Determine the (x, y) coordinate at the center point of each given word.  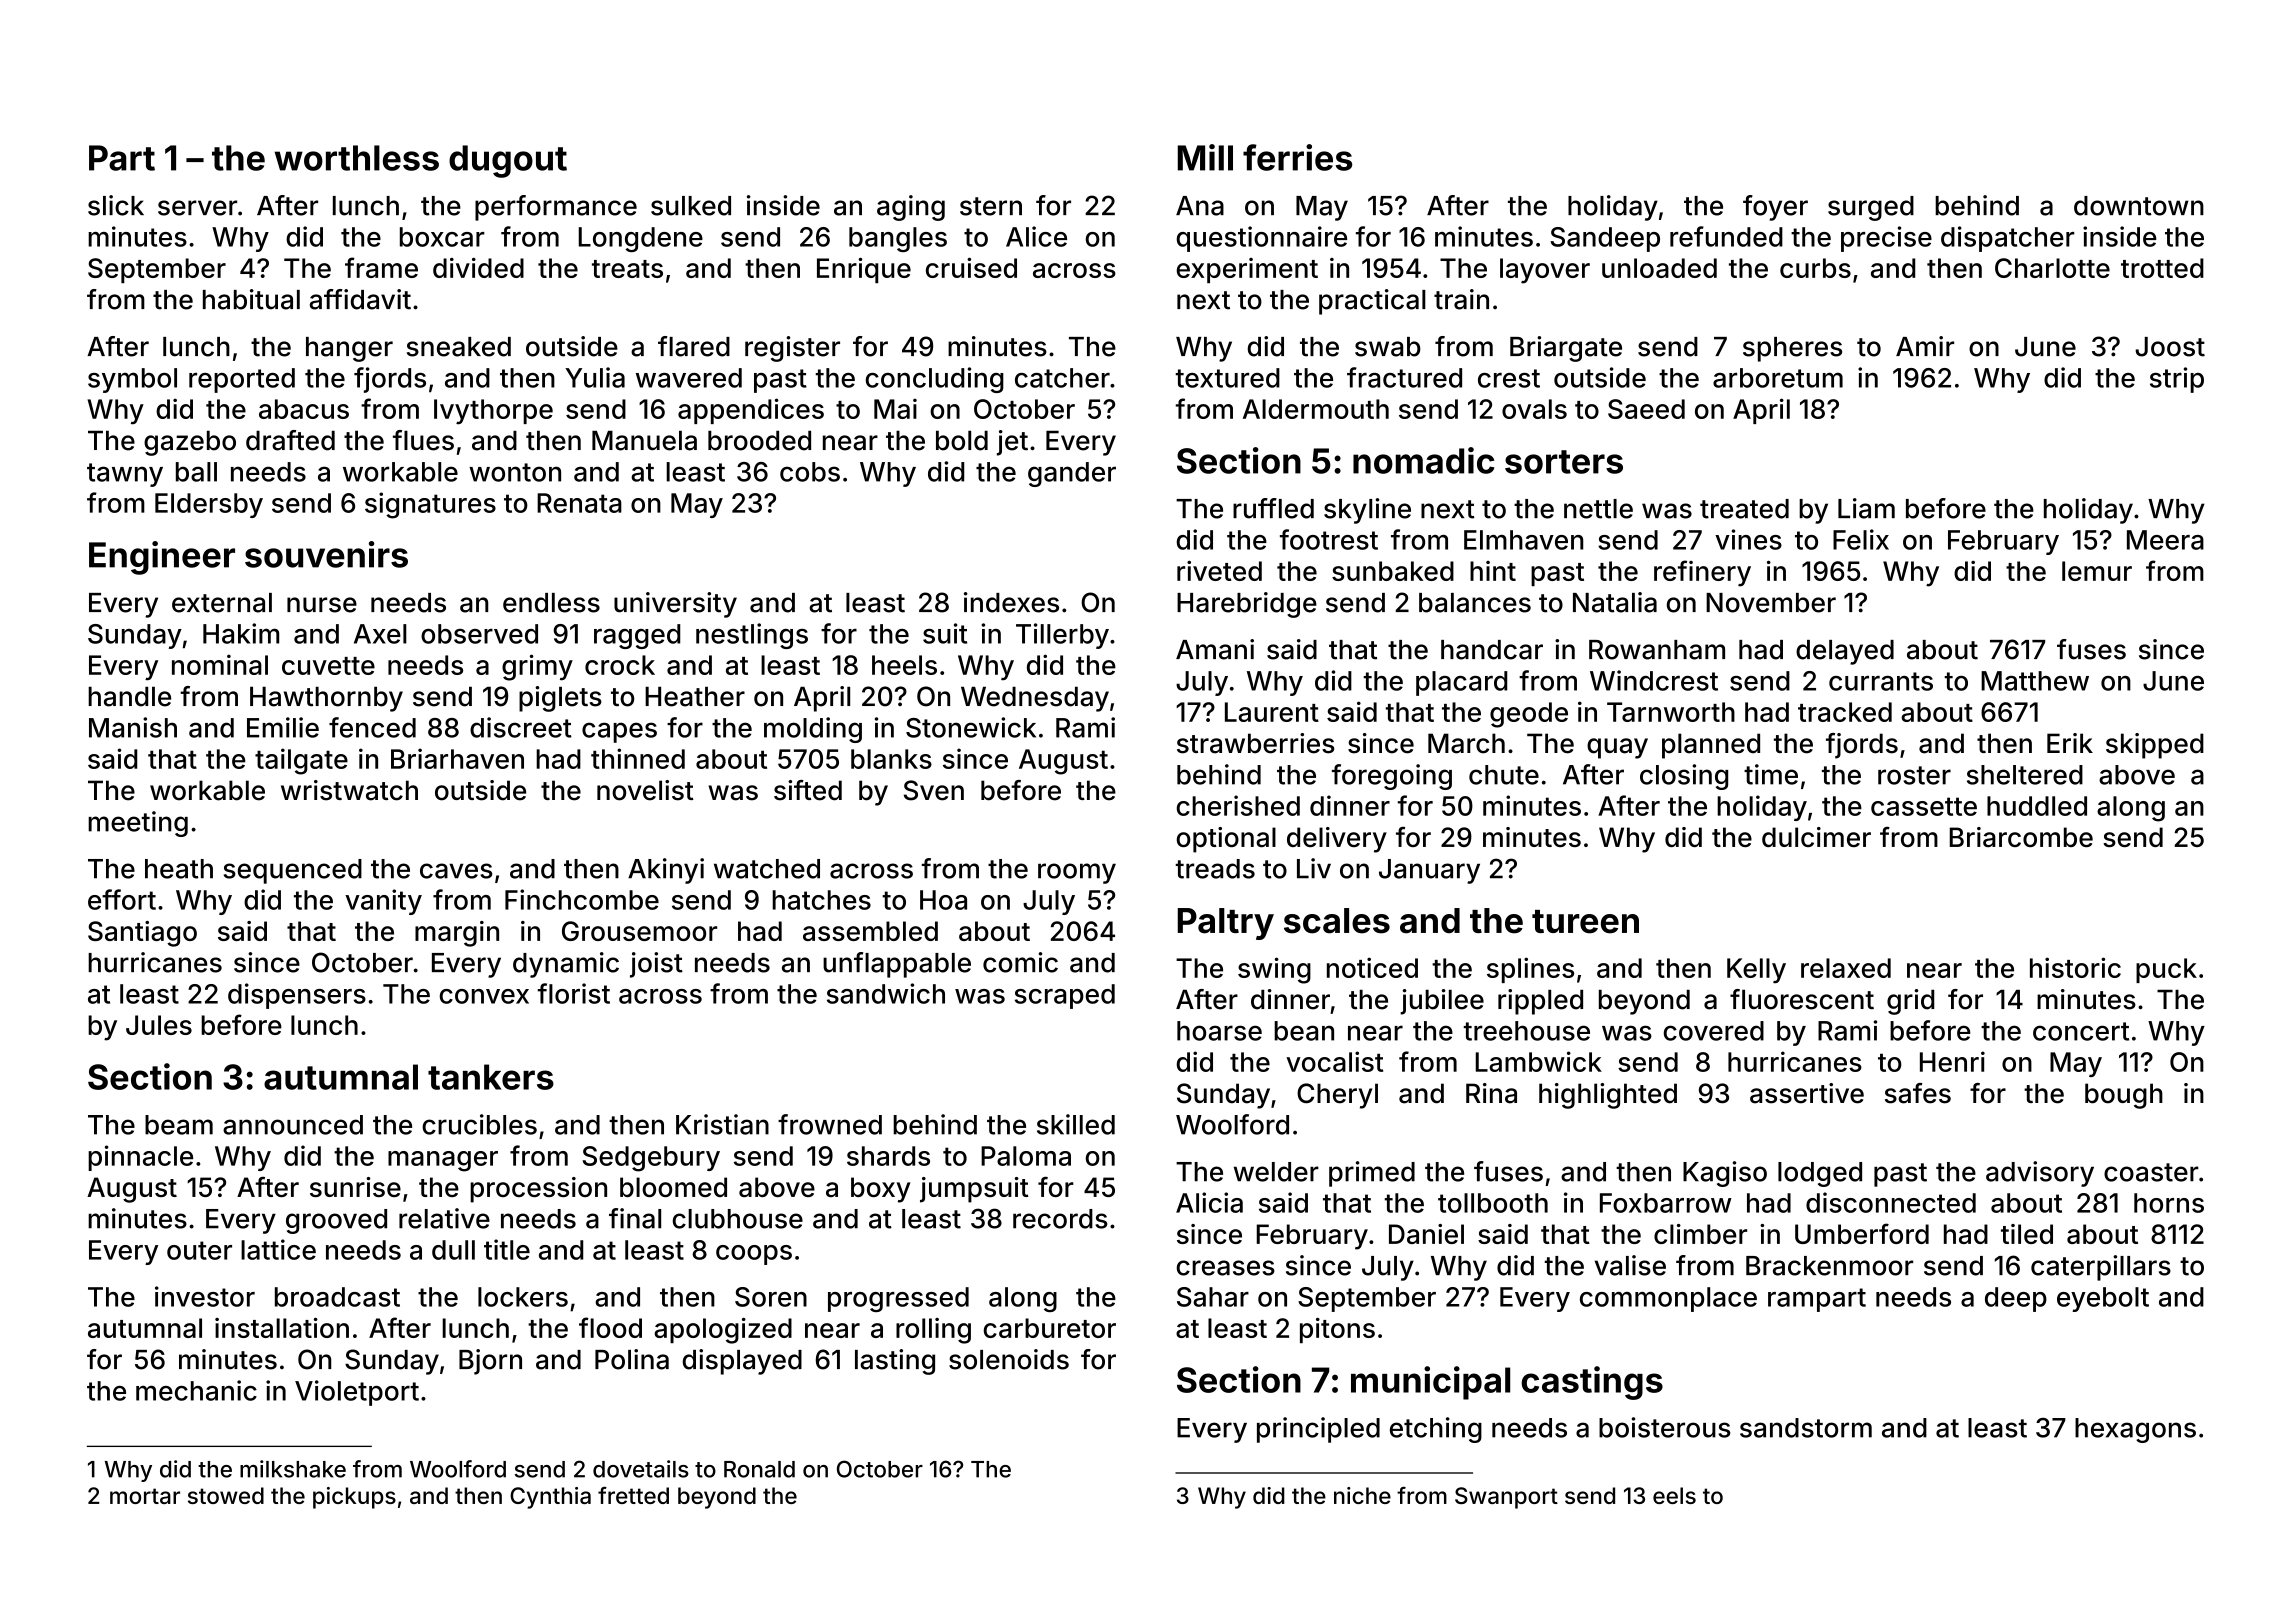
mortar (145, 1496)
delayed (1845, 652)
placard (1461, 683)
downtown (2139, 206)
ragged (637, 636)
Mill (1205, 157)
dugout (508, 161)
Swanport (1506, 1498)
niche (1362, 1495)
